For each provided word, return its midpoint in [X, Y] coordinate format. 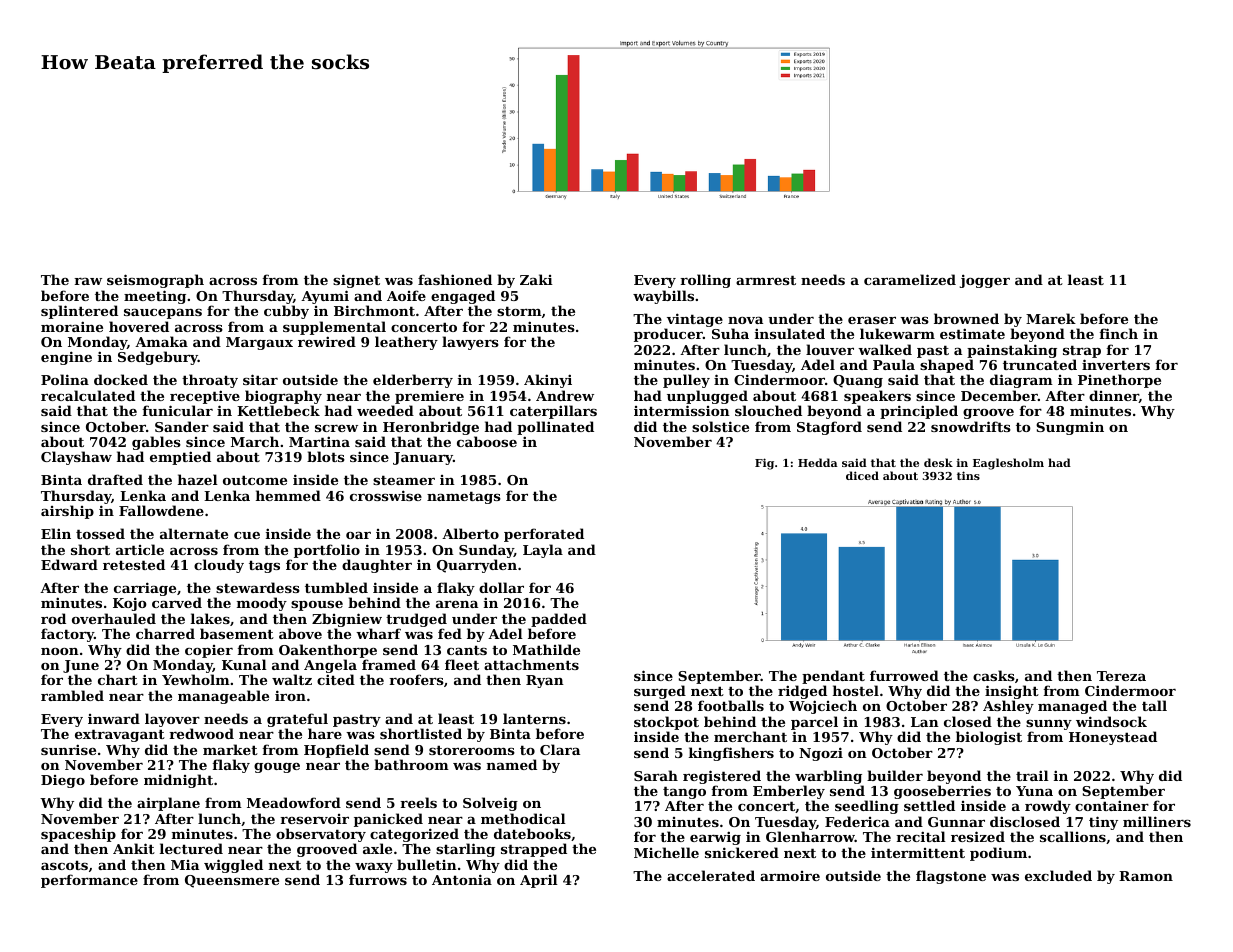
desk [938, 462]
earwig [715, 838]
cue [247, 535]
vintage [695, 320]
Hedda [818, 462]
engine [66, 358]
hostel [856, 690]
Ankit [134, 849]
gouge [277, 768]
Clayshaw [76, 458]
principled [919, 412]
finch [1119, 333]
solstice [720, 426]
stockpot [666, 723]
